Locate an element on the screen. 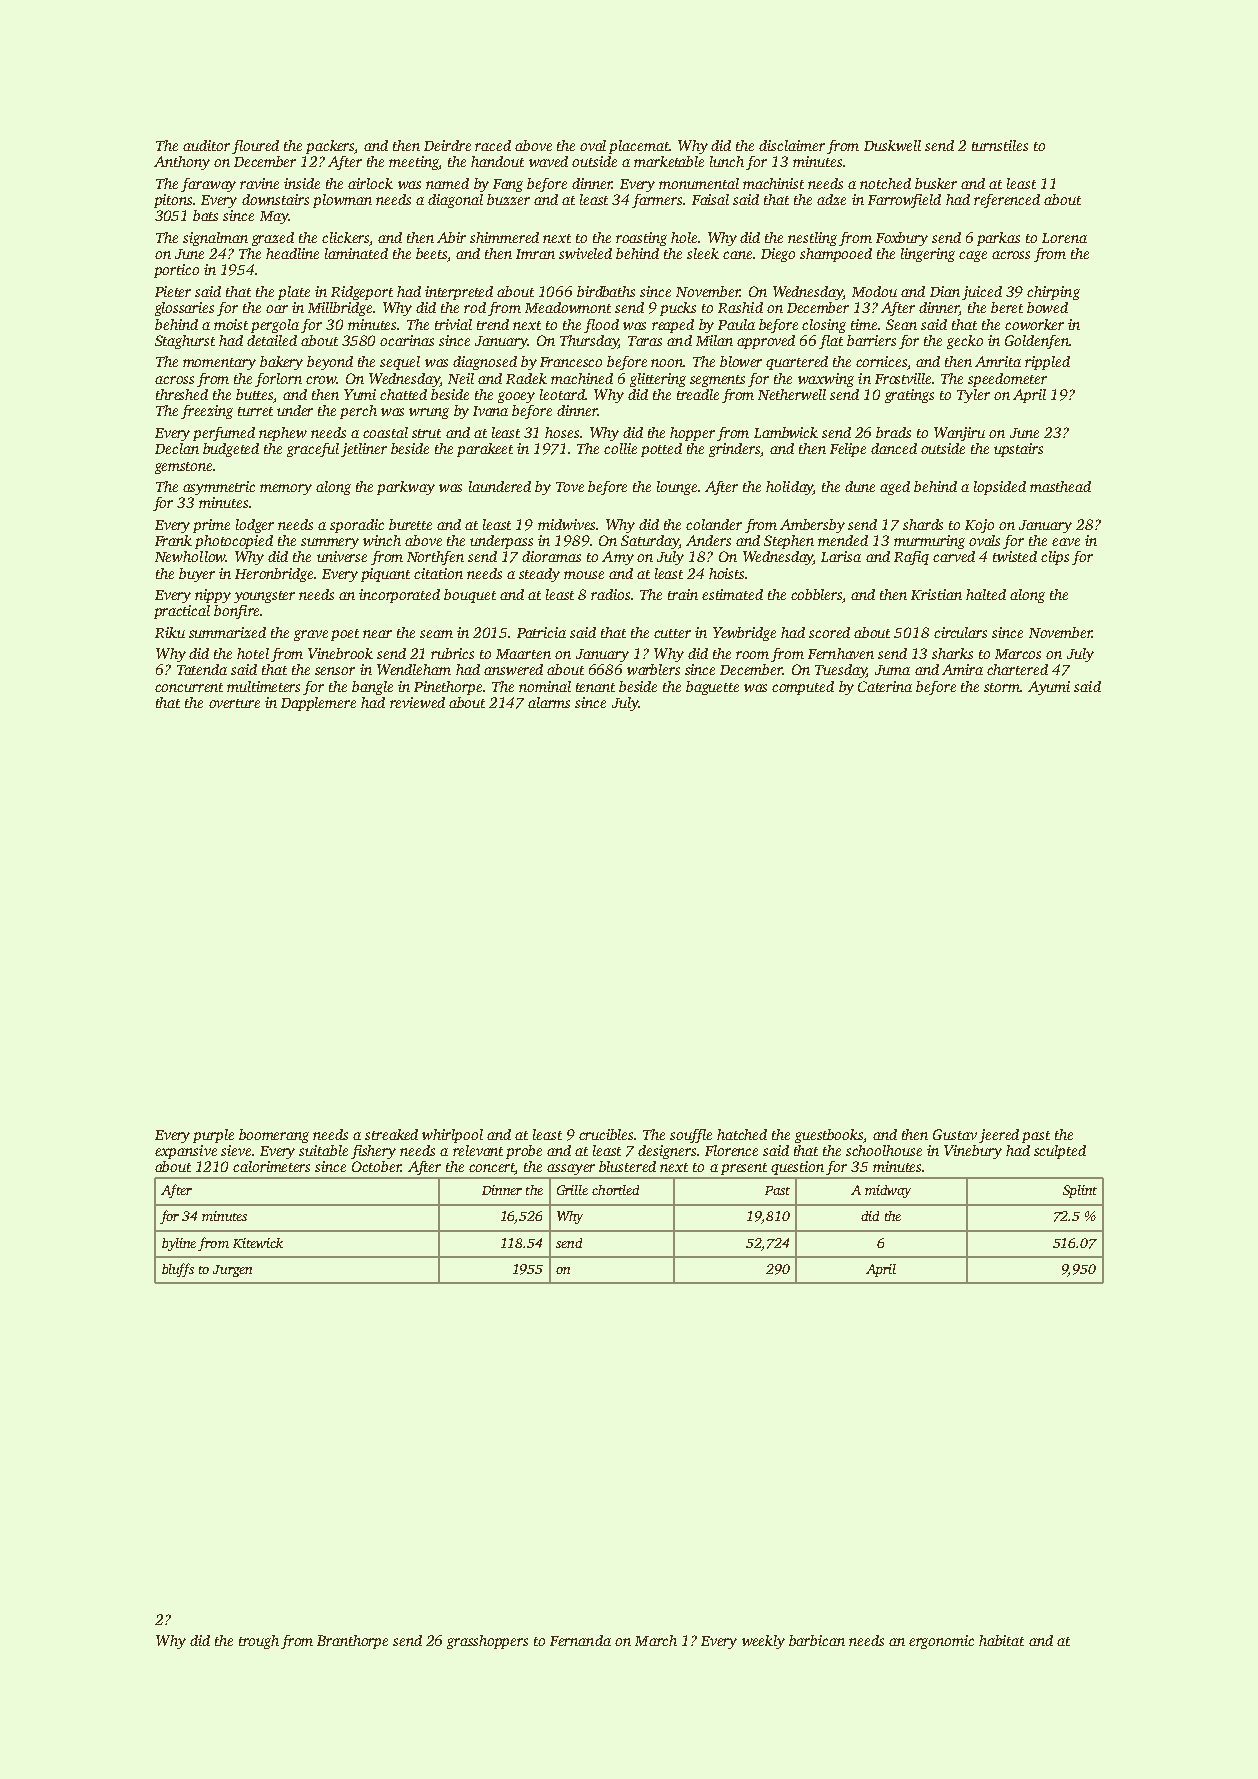 The height and width of the screenshot is (1779, 1258). turnstiles is located at coordinates (1000, 145).
